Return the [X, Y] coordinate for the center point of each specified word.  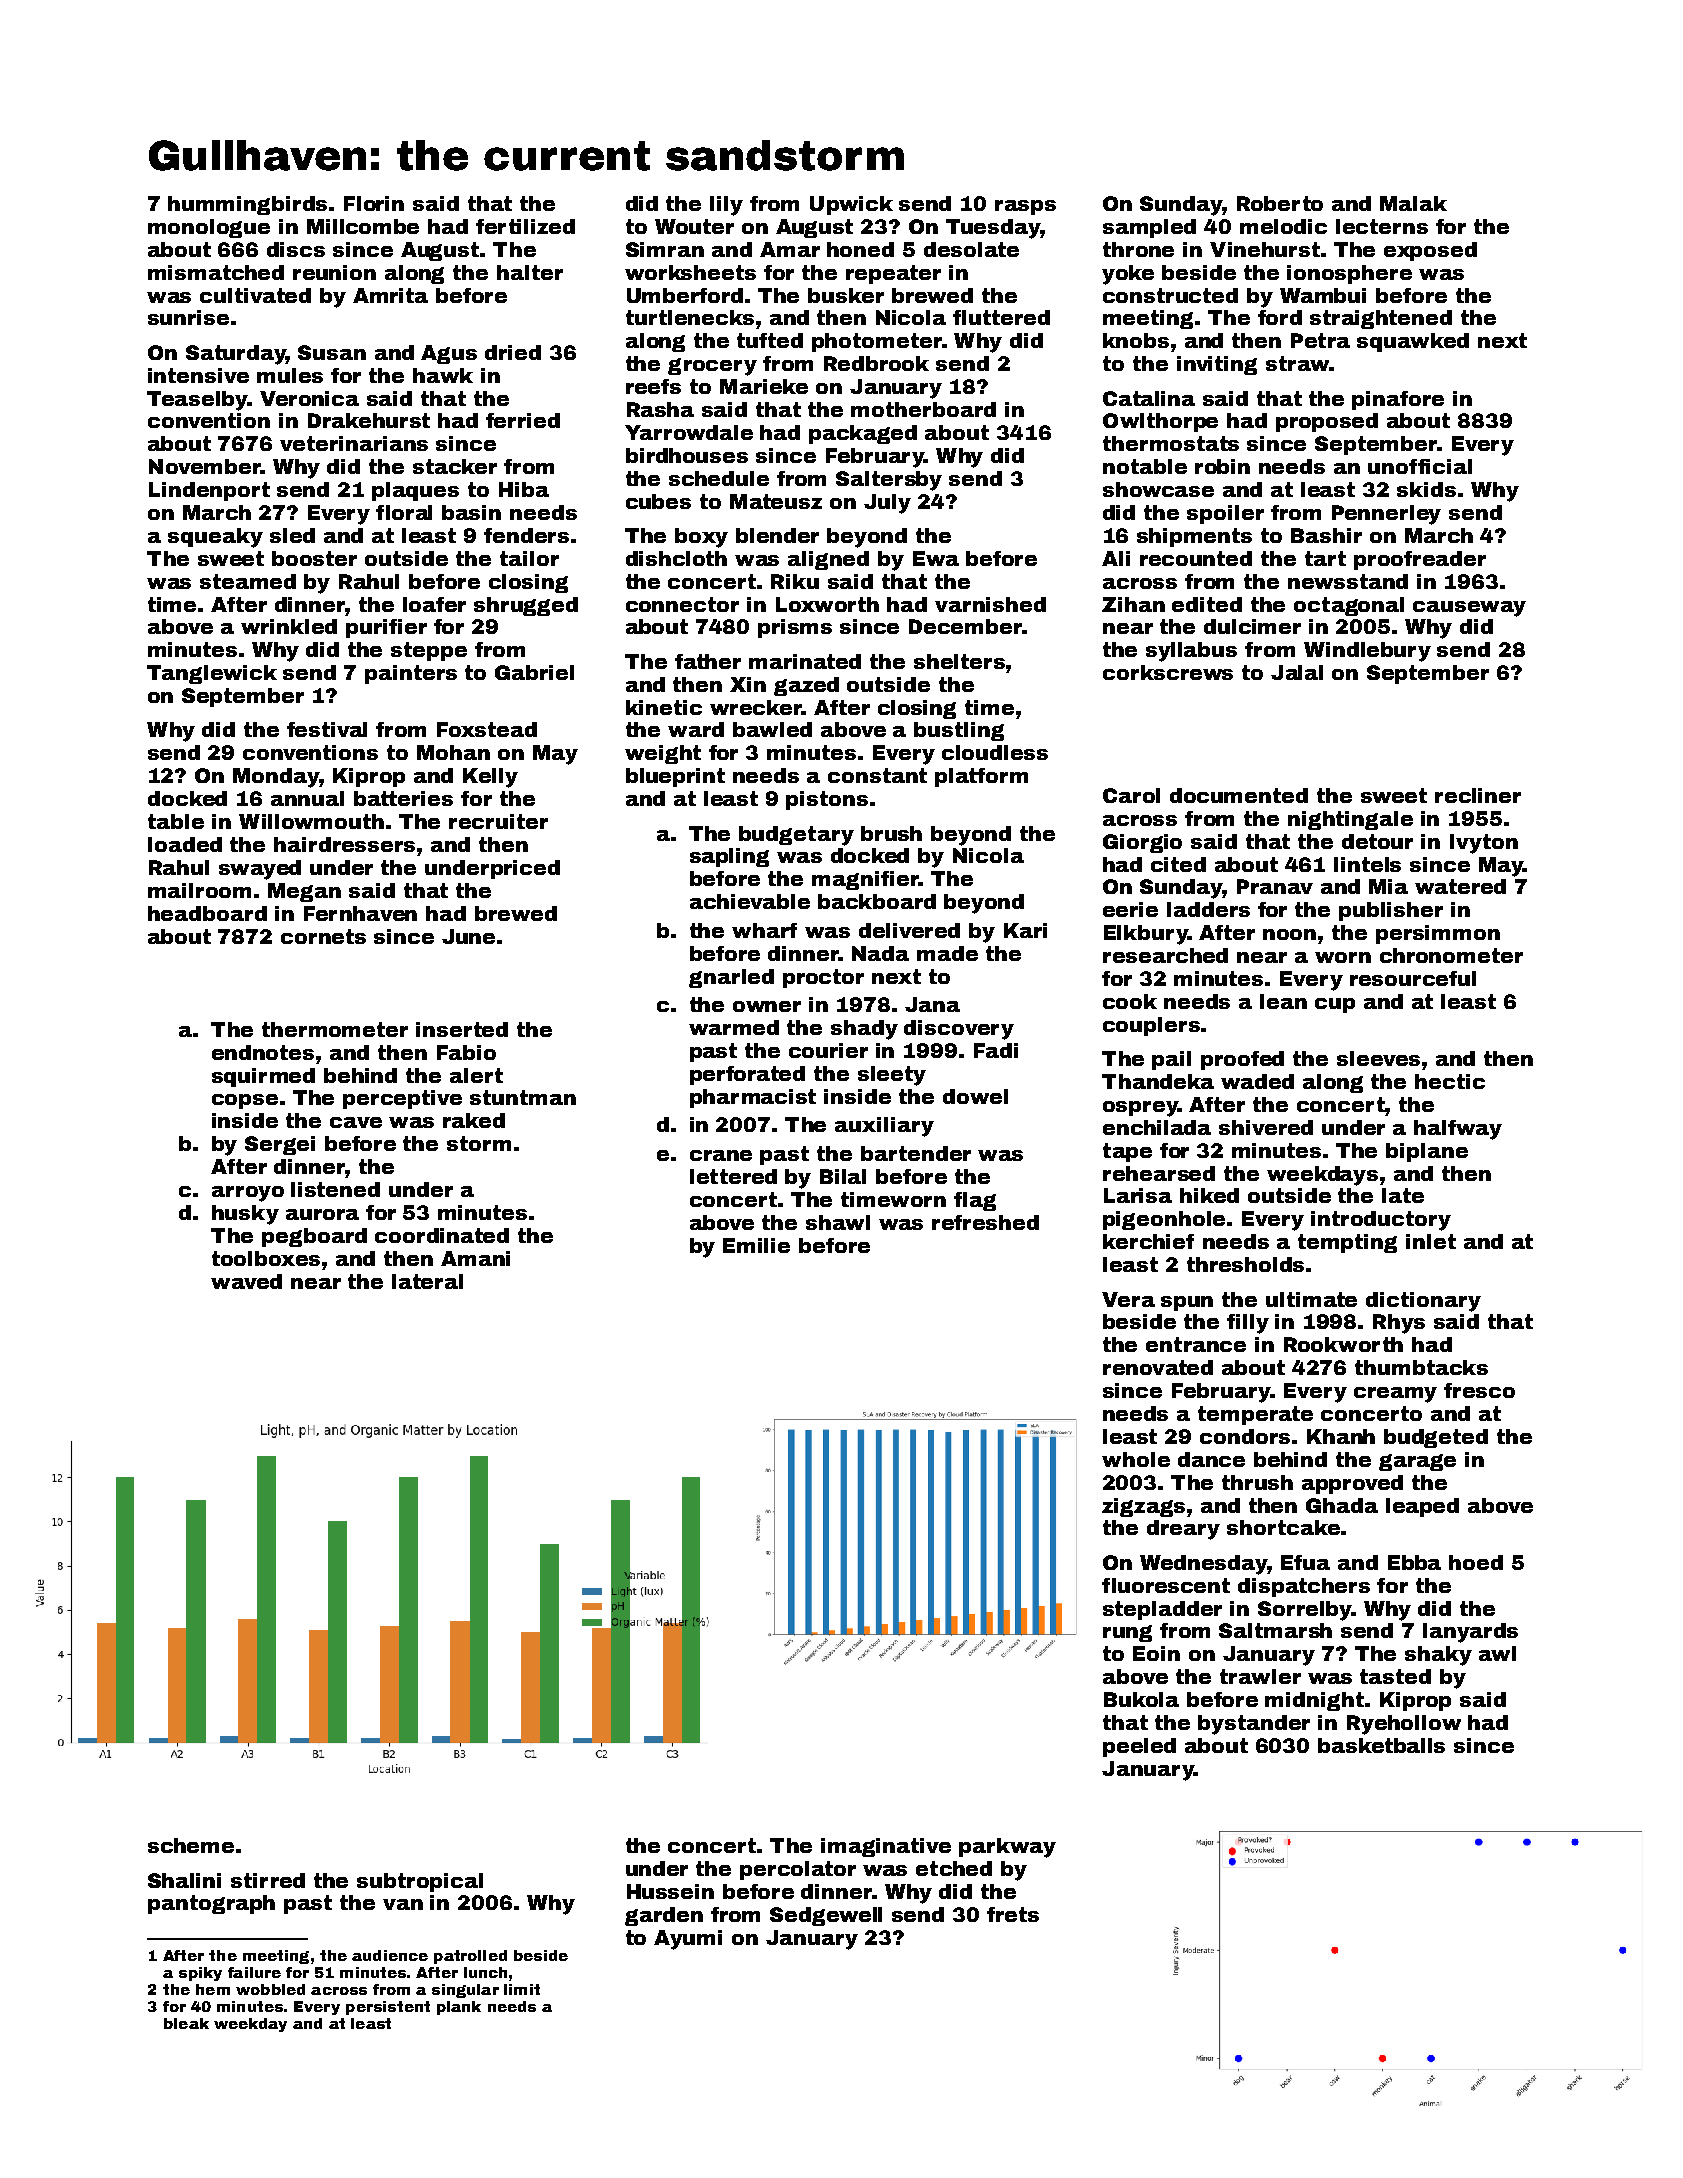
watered [1460, 886]
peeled [1139, 1747]
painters [411, 674]
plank [459, 2008]
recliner [1478, 795]
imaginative [886, 1847]
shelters [959, 661]
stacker [455, 466]
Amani [475, 1258]
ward [696, 729]
